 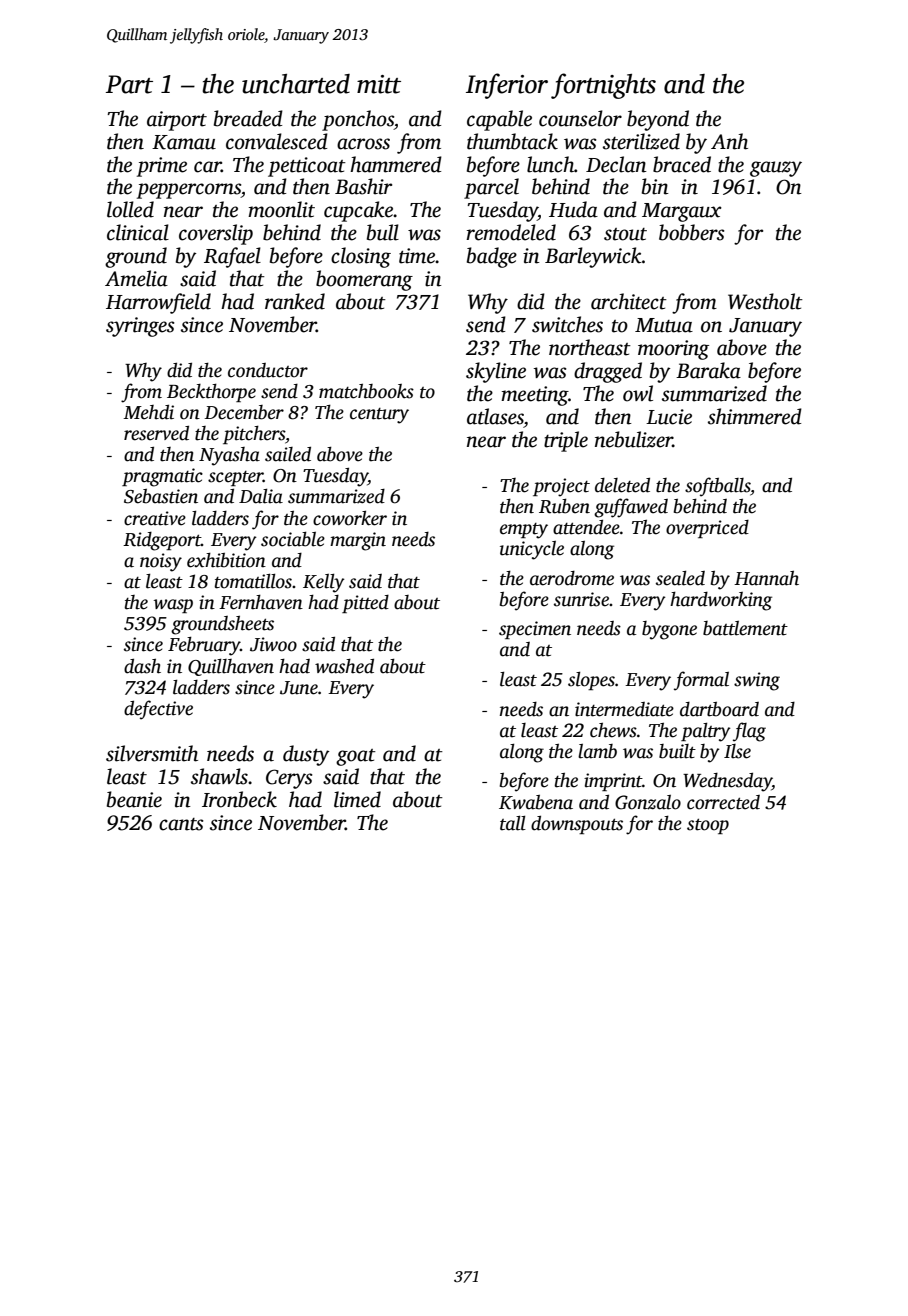 What do you see at coordinates (524, 531) in the screenshot?
I see `empty` at bounding box center [524, 531].
